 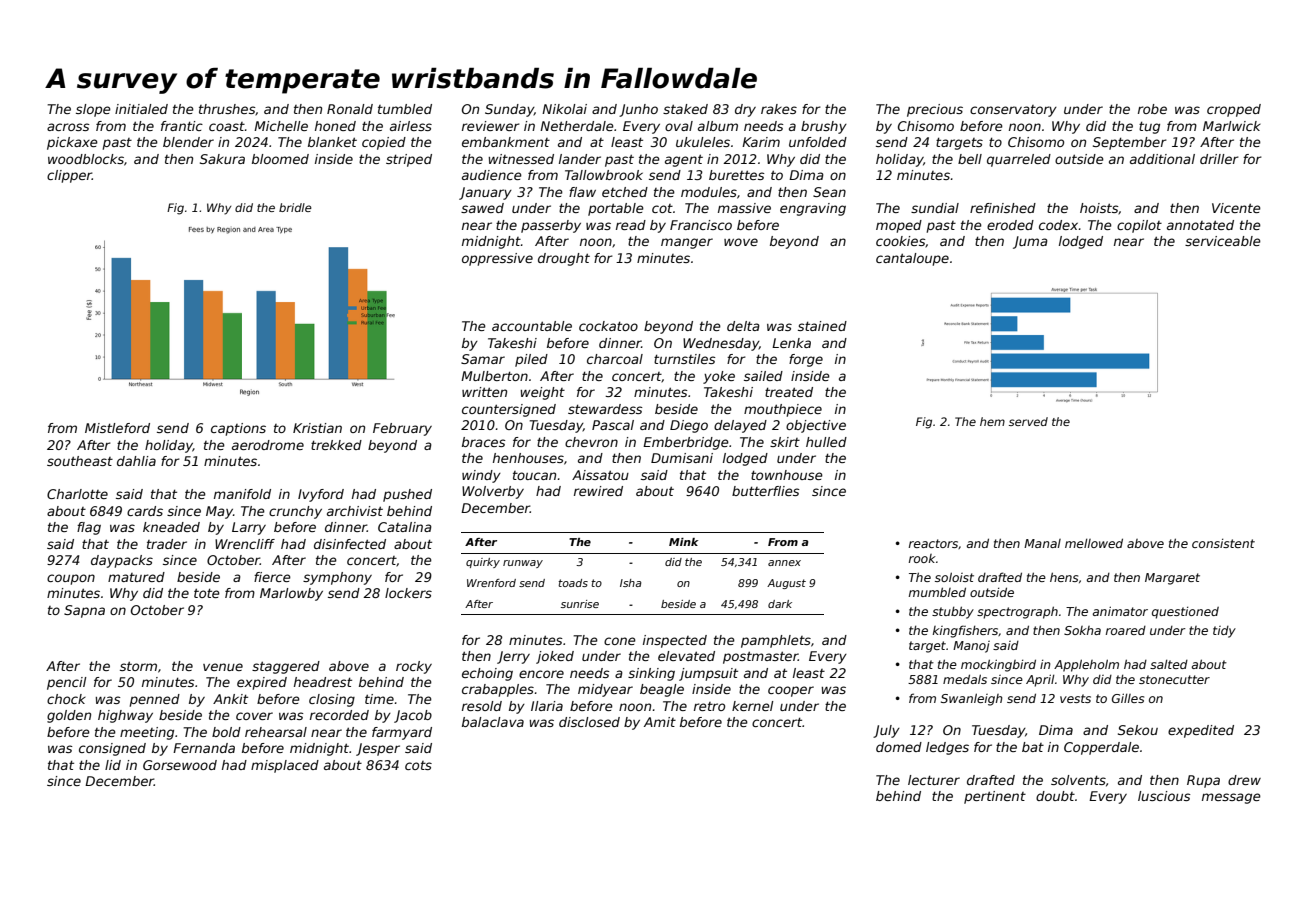 What do you see at coordinates (1120, 611) in the document?
I see `animator` at bounding box center [1120, 611].
